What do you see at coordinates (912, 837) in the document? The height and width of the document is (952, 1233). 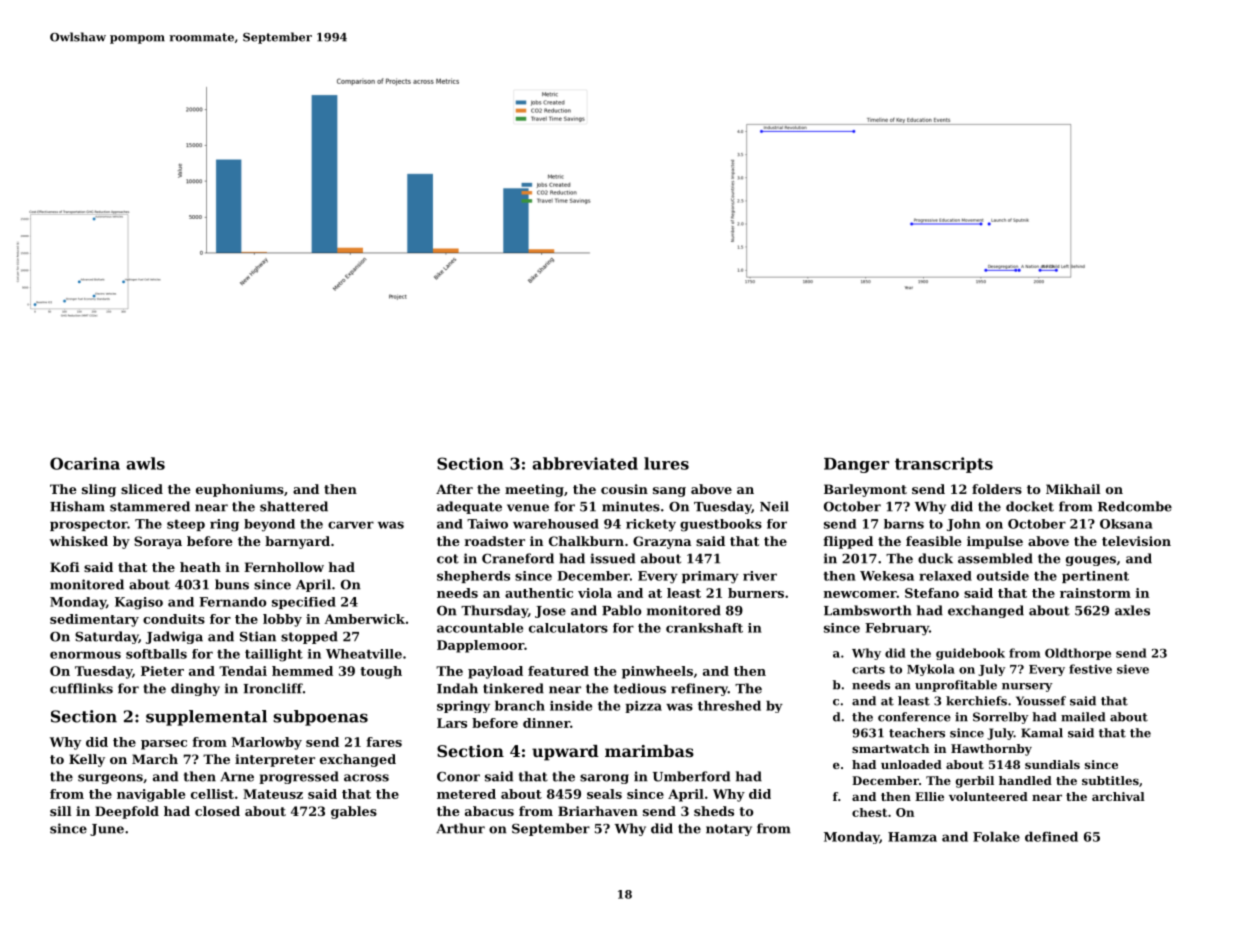 I see `Hamza` at bounding box center [912, 837].
